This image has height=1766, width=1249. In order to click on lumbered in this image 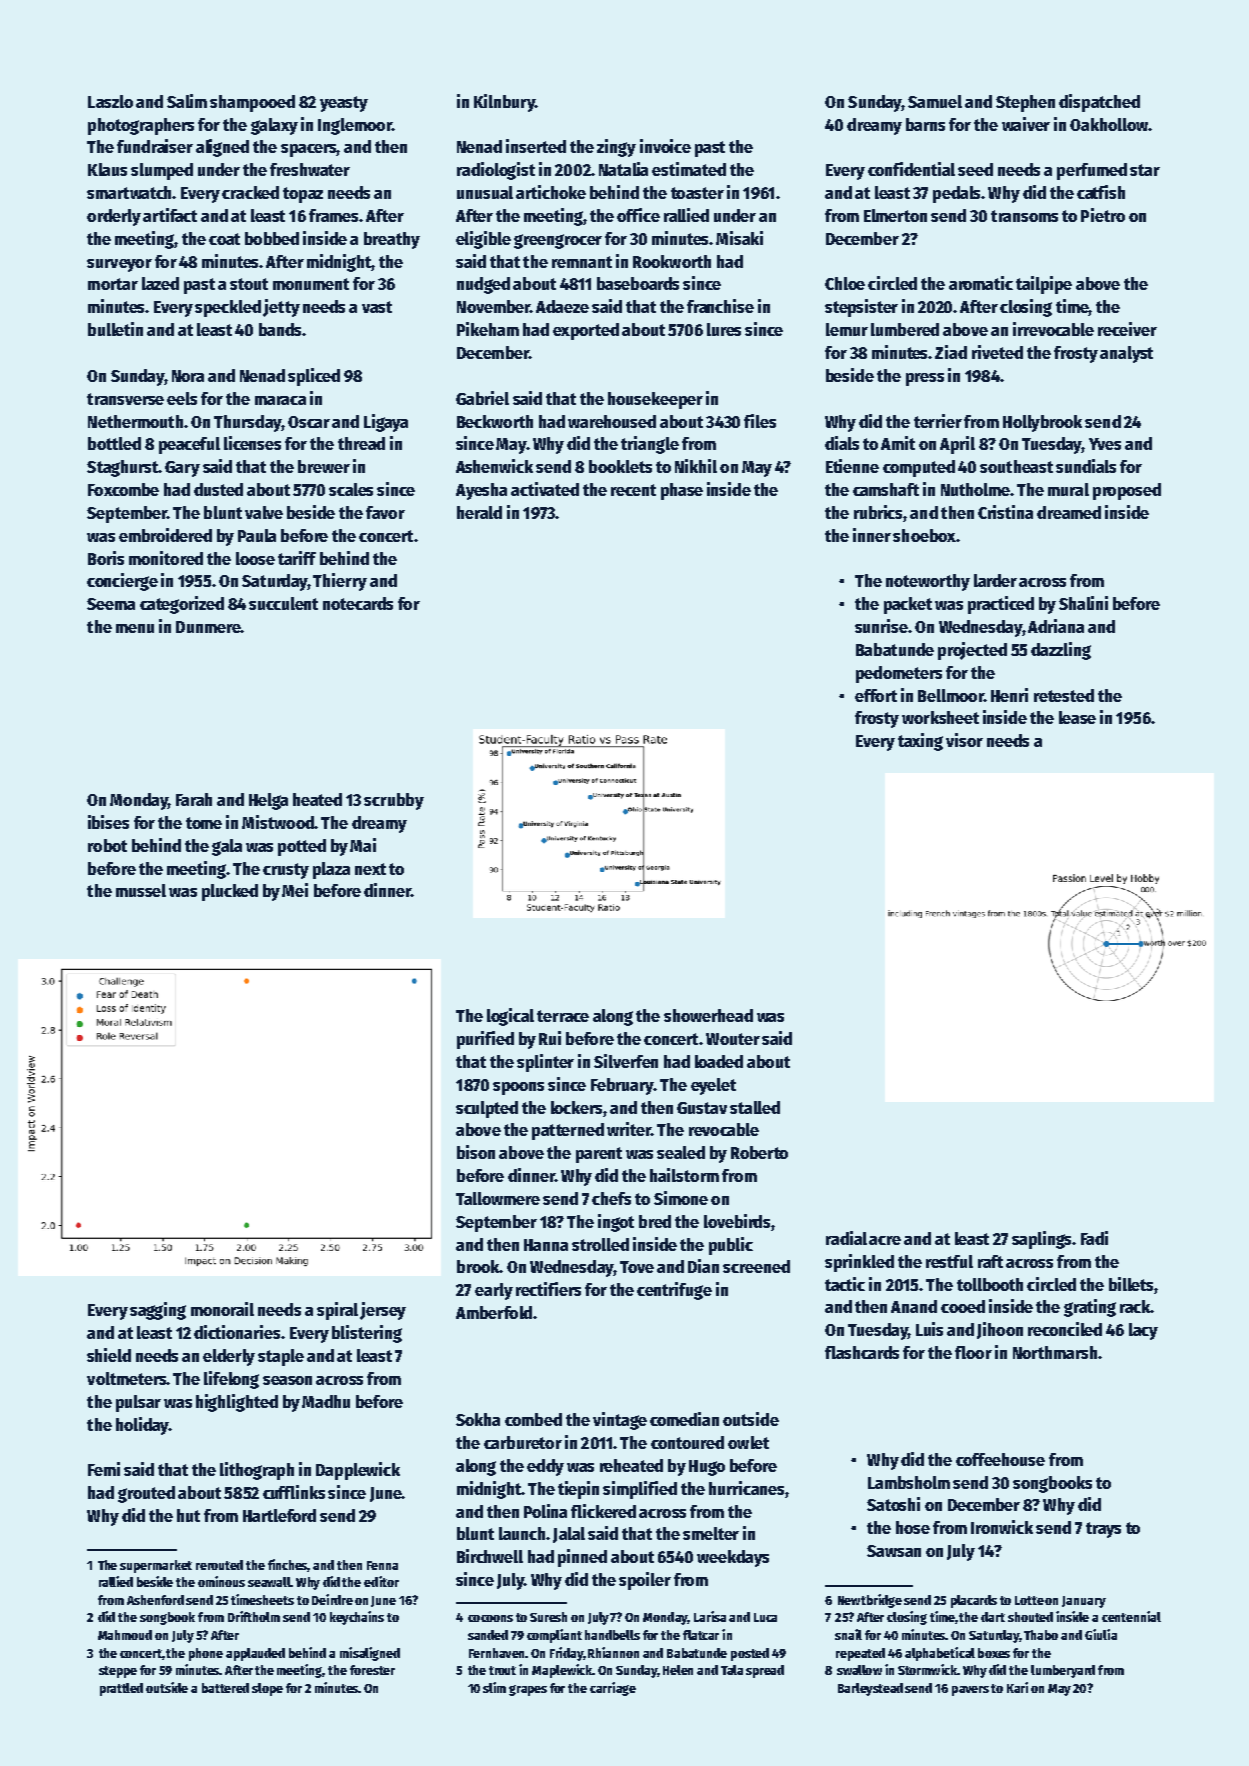, I will do `click(905, 329)`.
